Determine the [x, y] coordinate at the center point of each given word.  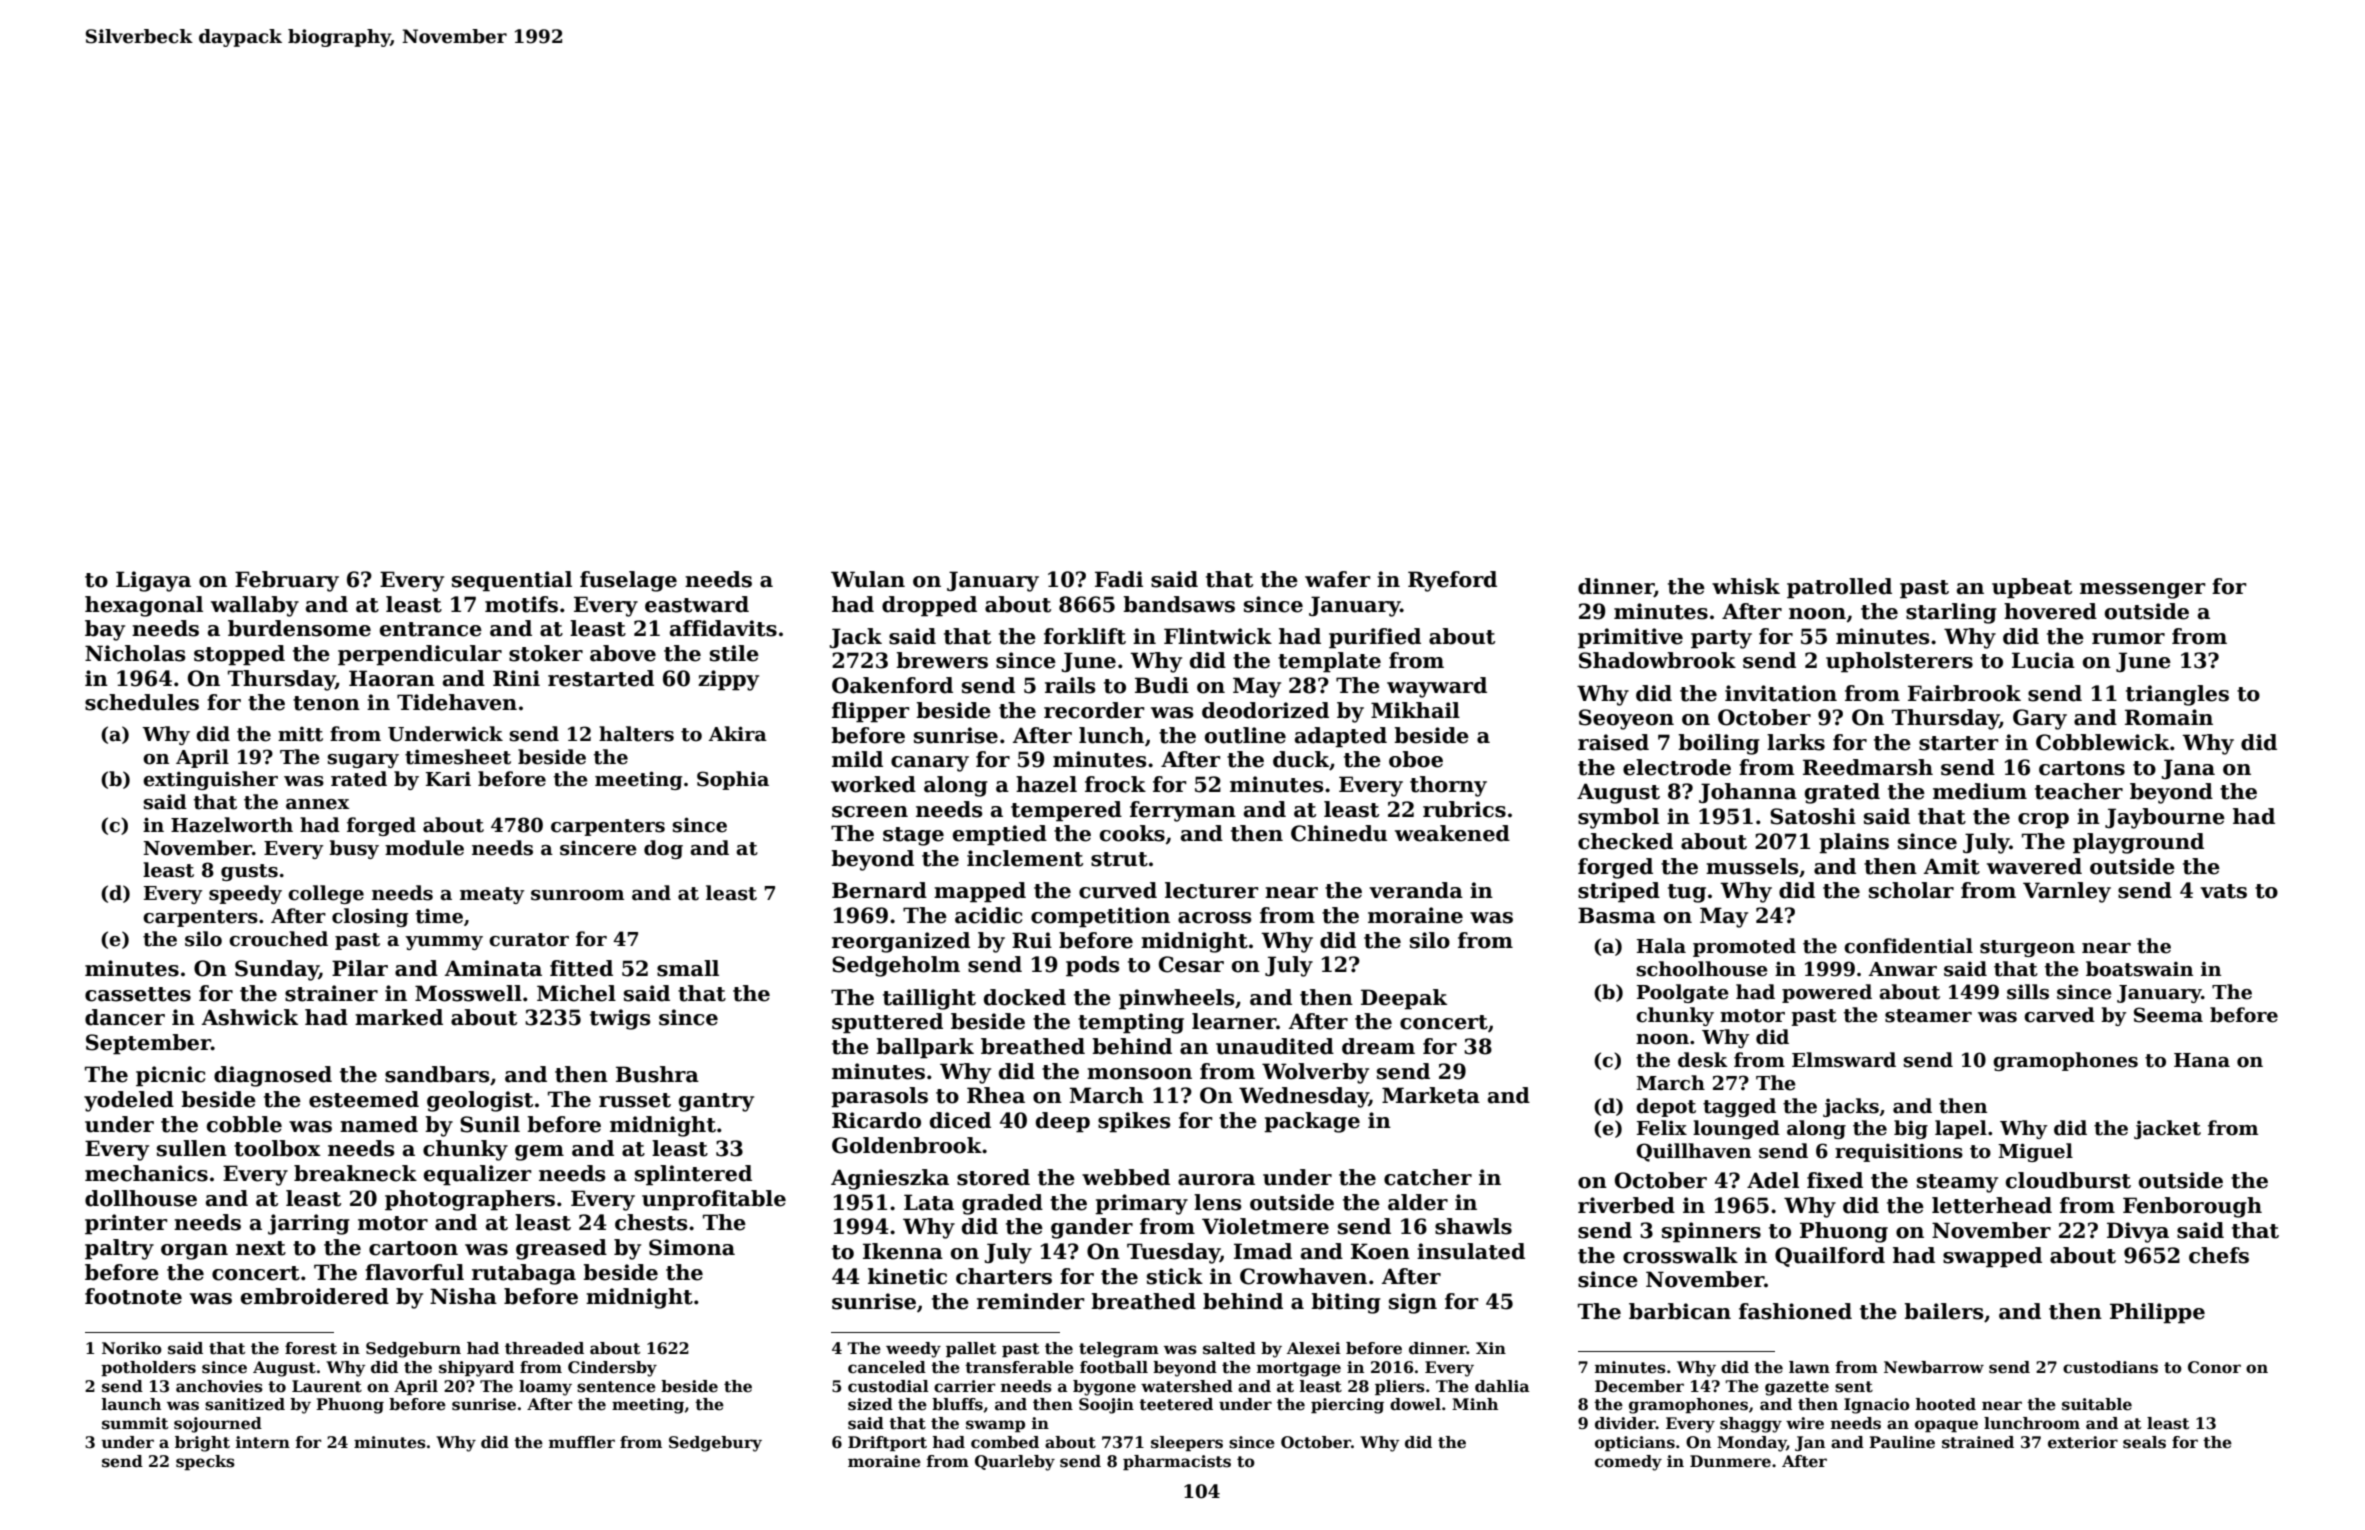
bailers [1943, 1311]
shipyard [476, 1369]
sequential [512, 581]
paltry [119, 1249]
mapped [980, 892]
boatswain [2139, 969]
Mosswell [468, 993]
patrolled [1839, 588]
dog [663, 849]
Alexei [1314, 1348]
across [1214, 918]
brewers [942, 660]
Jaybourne [2165, 818]
